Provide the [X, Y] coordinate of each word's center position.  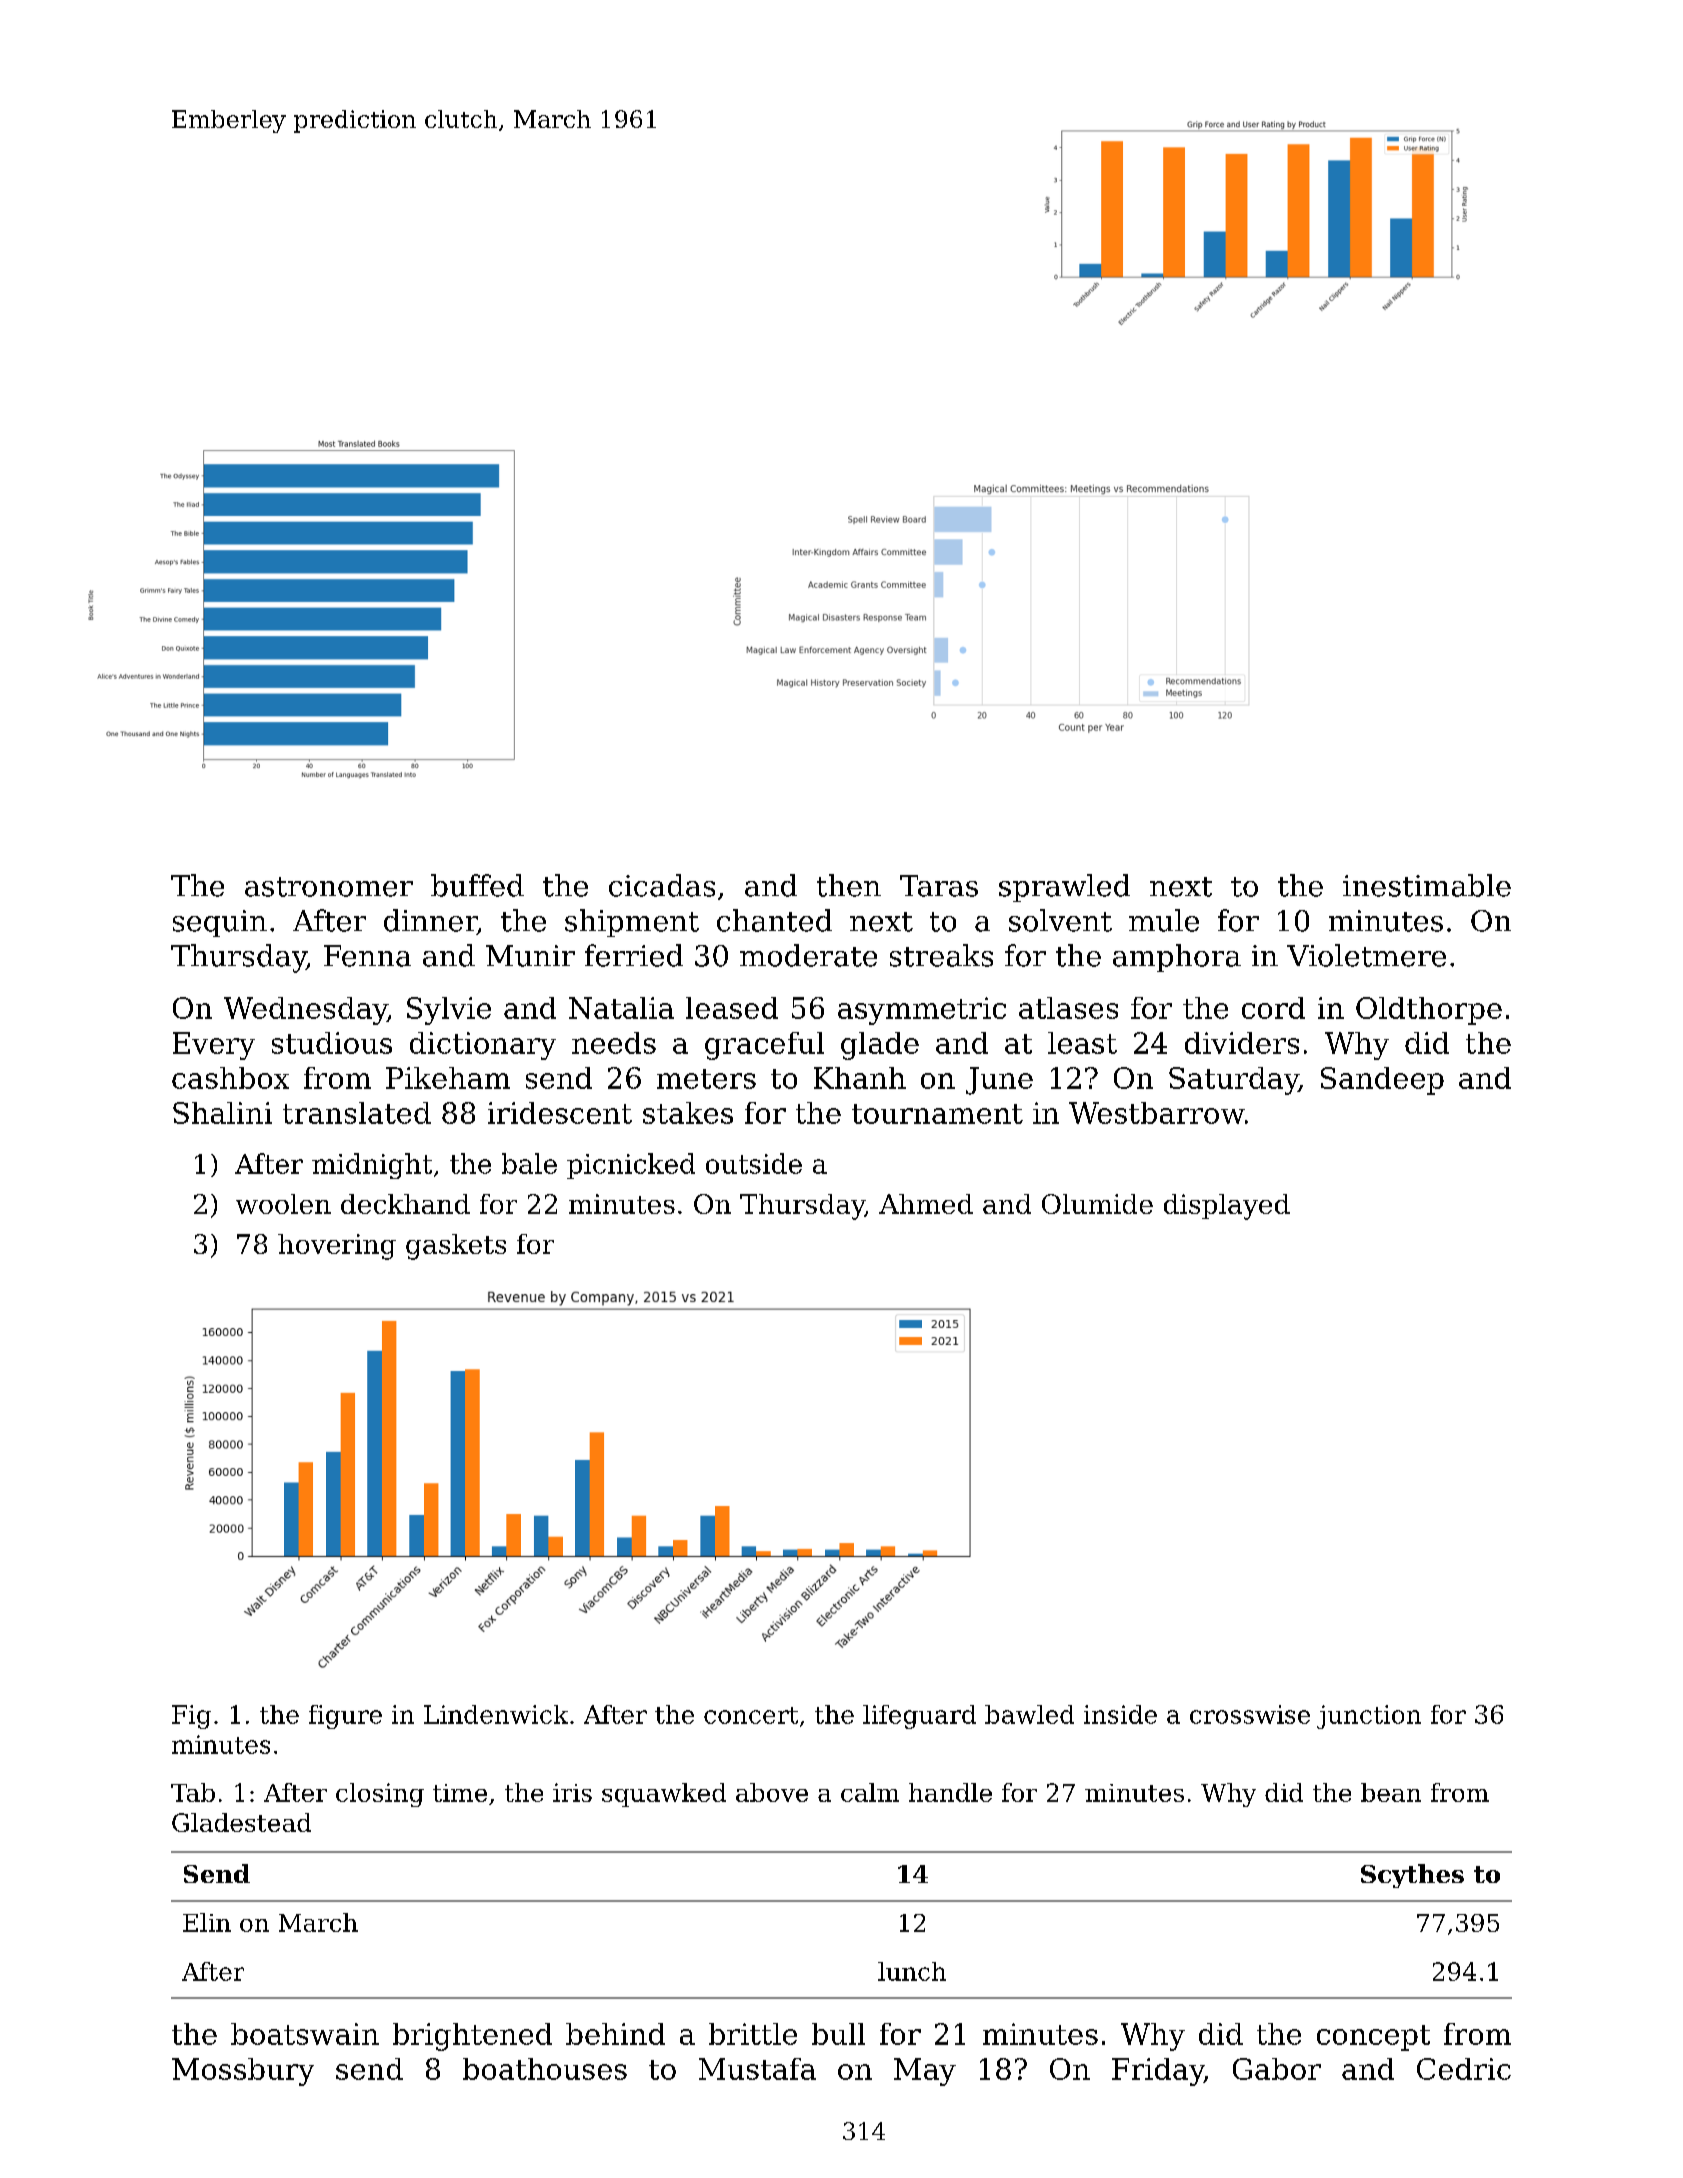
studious [332, 1043]
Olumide [1097, 1204]
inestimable [1427, 885]
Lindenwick [496, 1714]
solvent [1060, 920]
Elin [207, 1922]
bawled [1029, 1714]
